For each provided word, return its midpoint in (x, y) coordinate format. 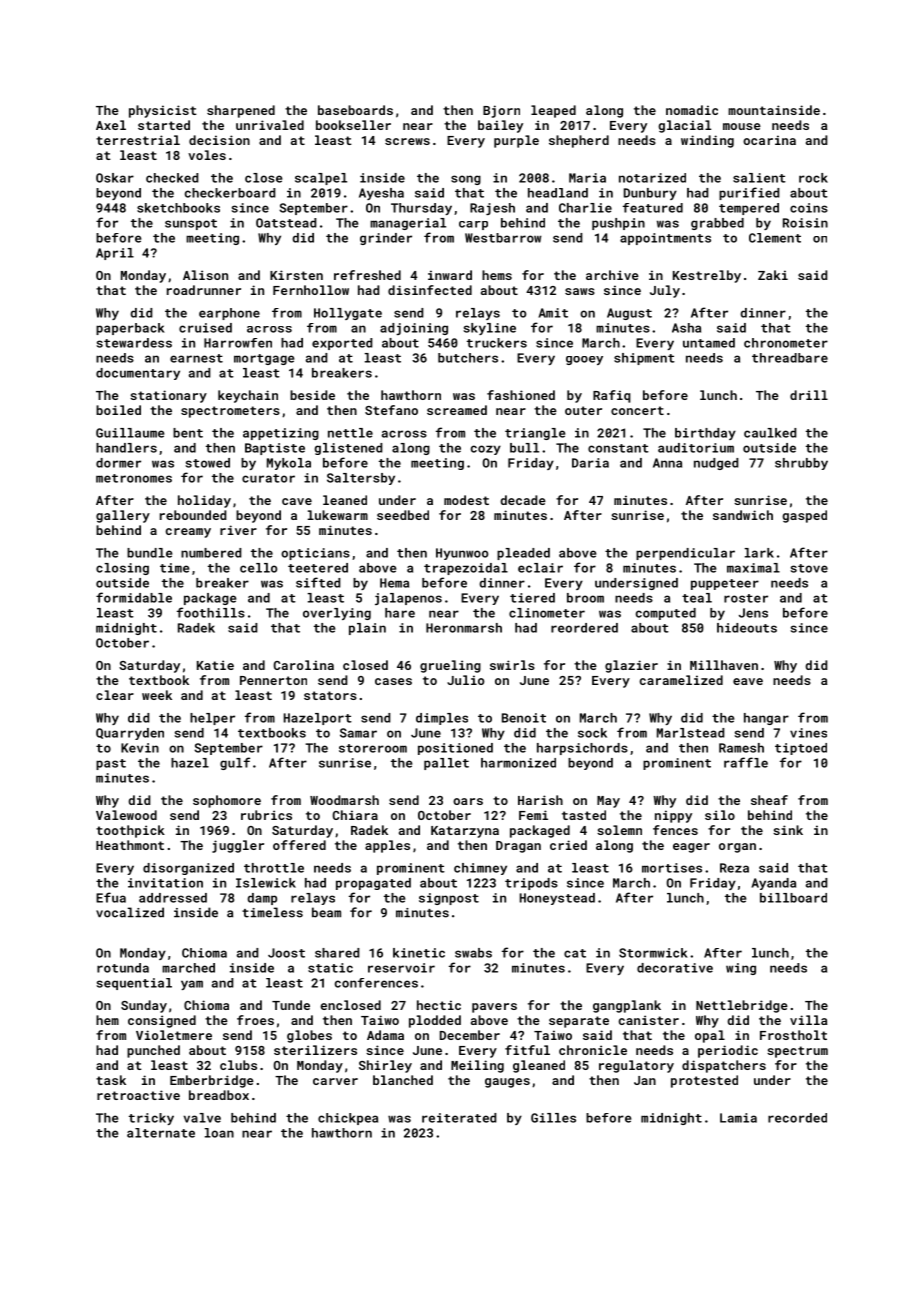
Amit (553, 313)
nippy (673, 816)
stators (330, 695)
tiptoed (801, 749)
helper (212, 719)
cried (568, 845)
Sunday (144, 1006)
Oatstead (286, 223)
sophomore (227, 801)
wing (741, 969)
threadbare (790, 358)
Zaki (773, 275)
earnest (196, 358)
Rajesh (492, 209)
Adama (385, 1035)
